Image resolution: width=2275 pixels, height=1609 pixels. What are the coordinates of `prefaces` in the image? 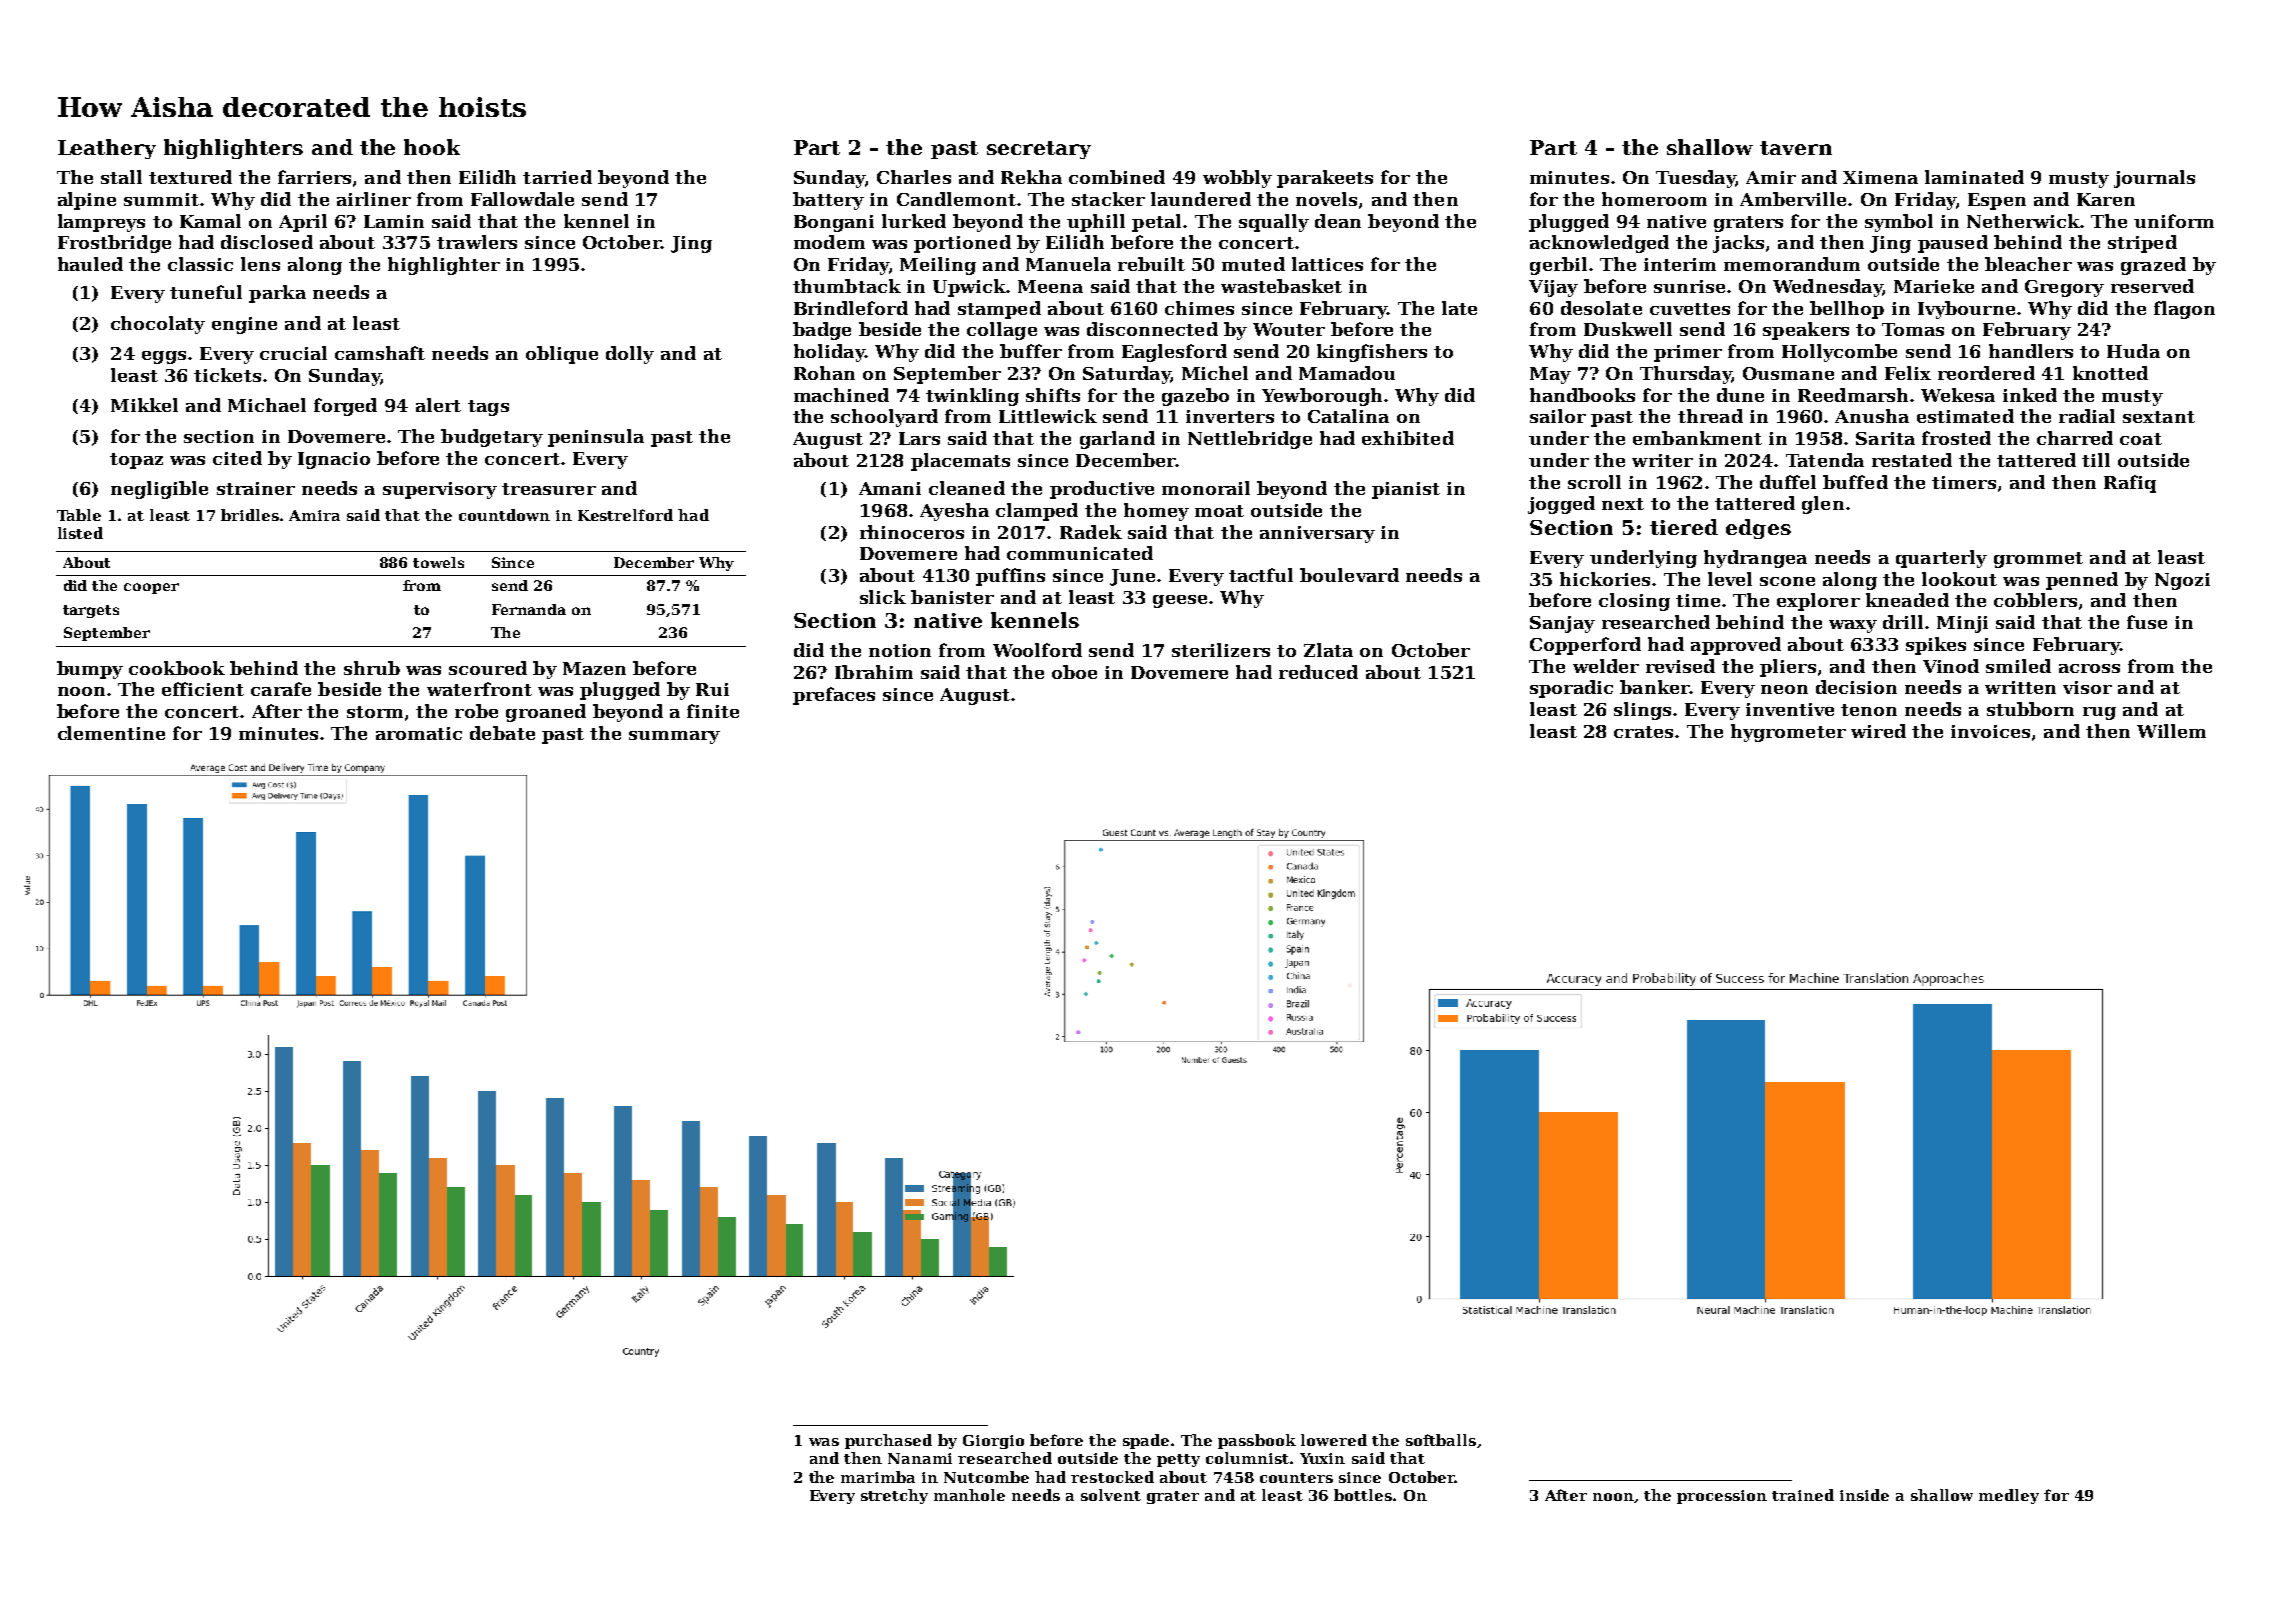 It's located at (834, 696).
